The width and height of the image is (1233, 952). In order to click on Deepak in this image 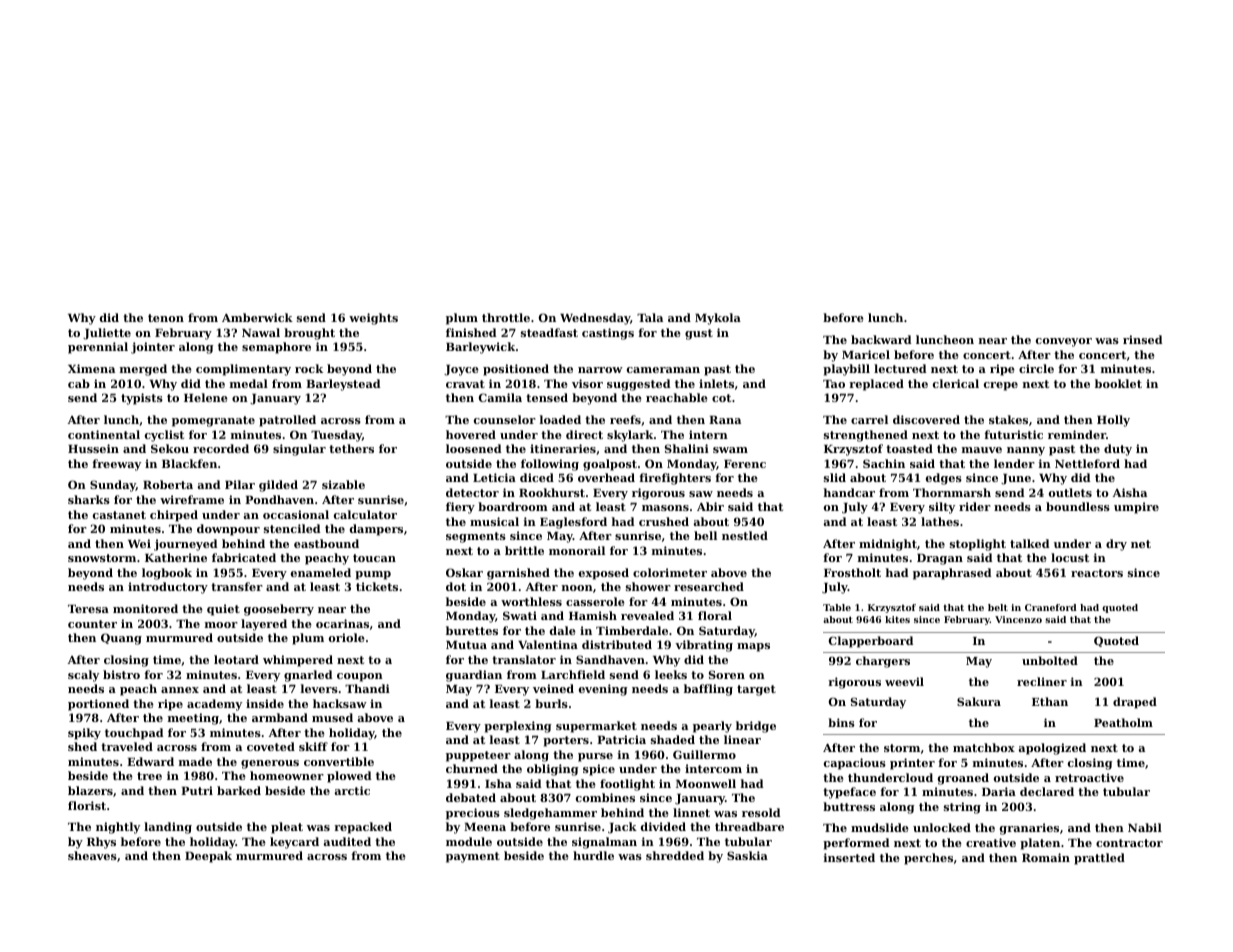, I will do `click(208, 857)`.
